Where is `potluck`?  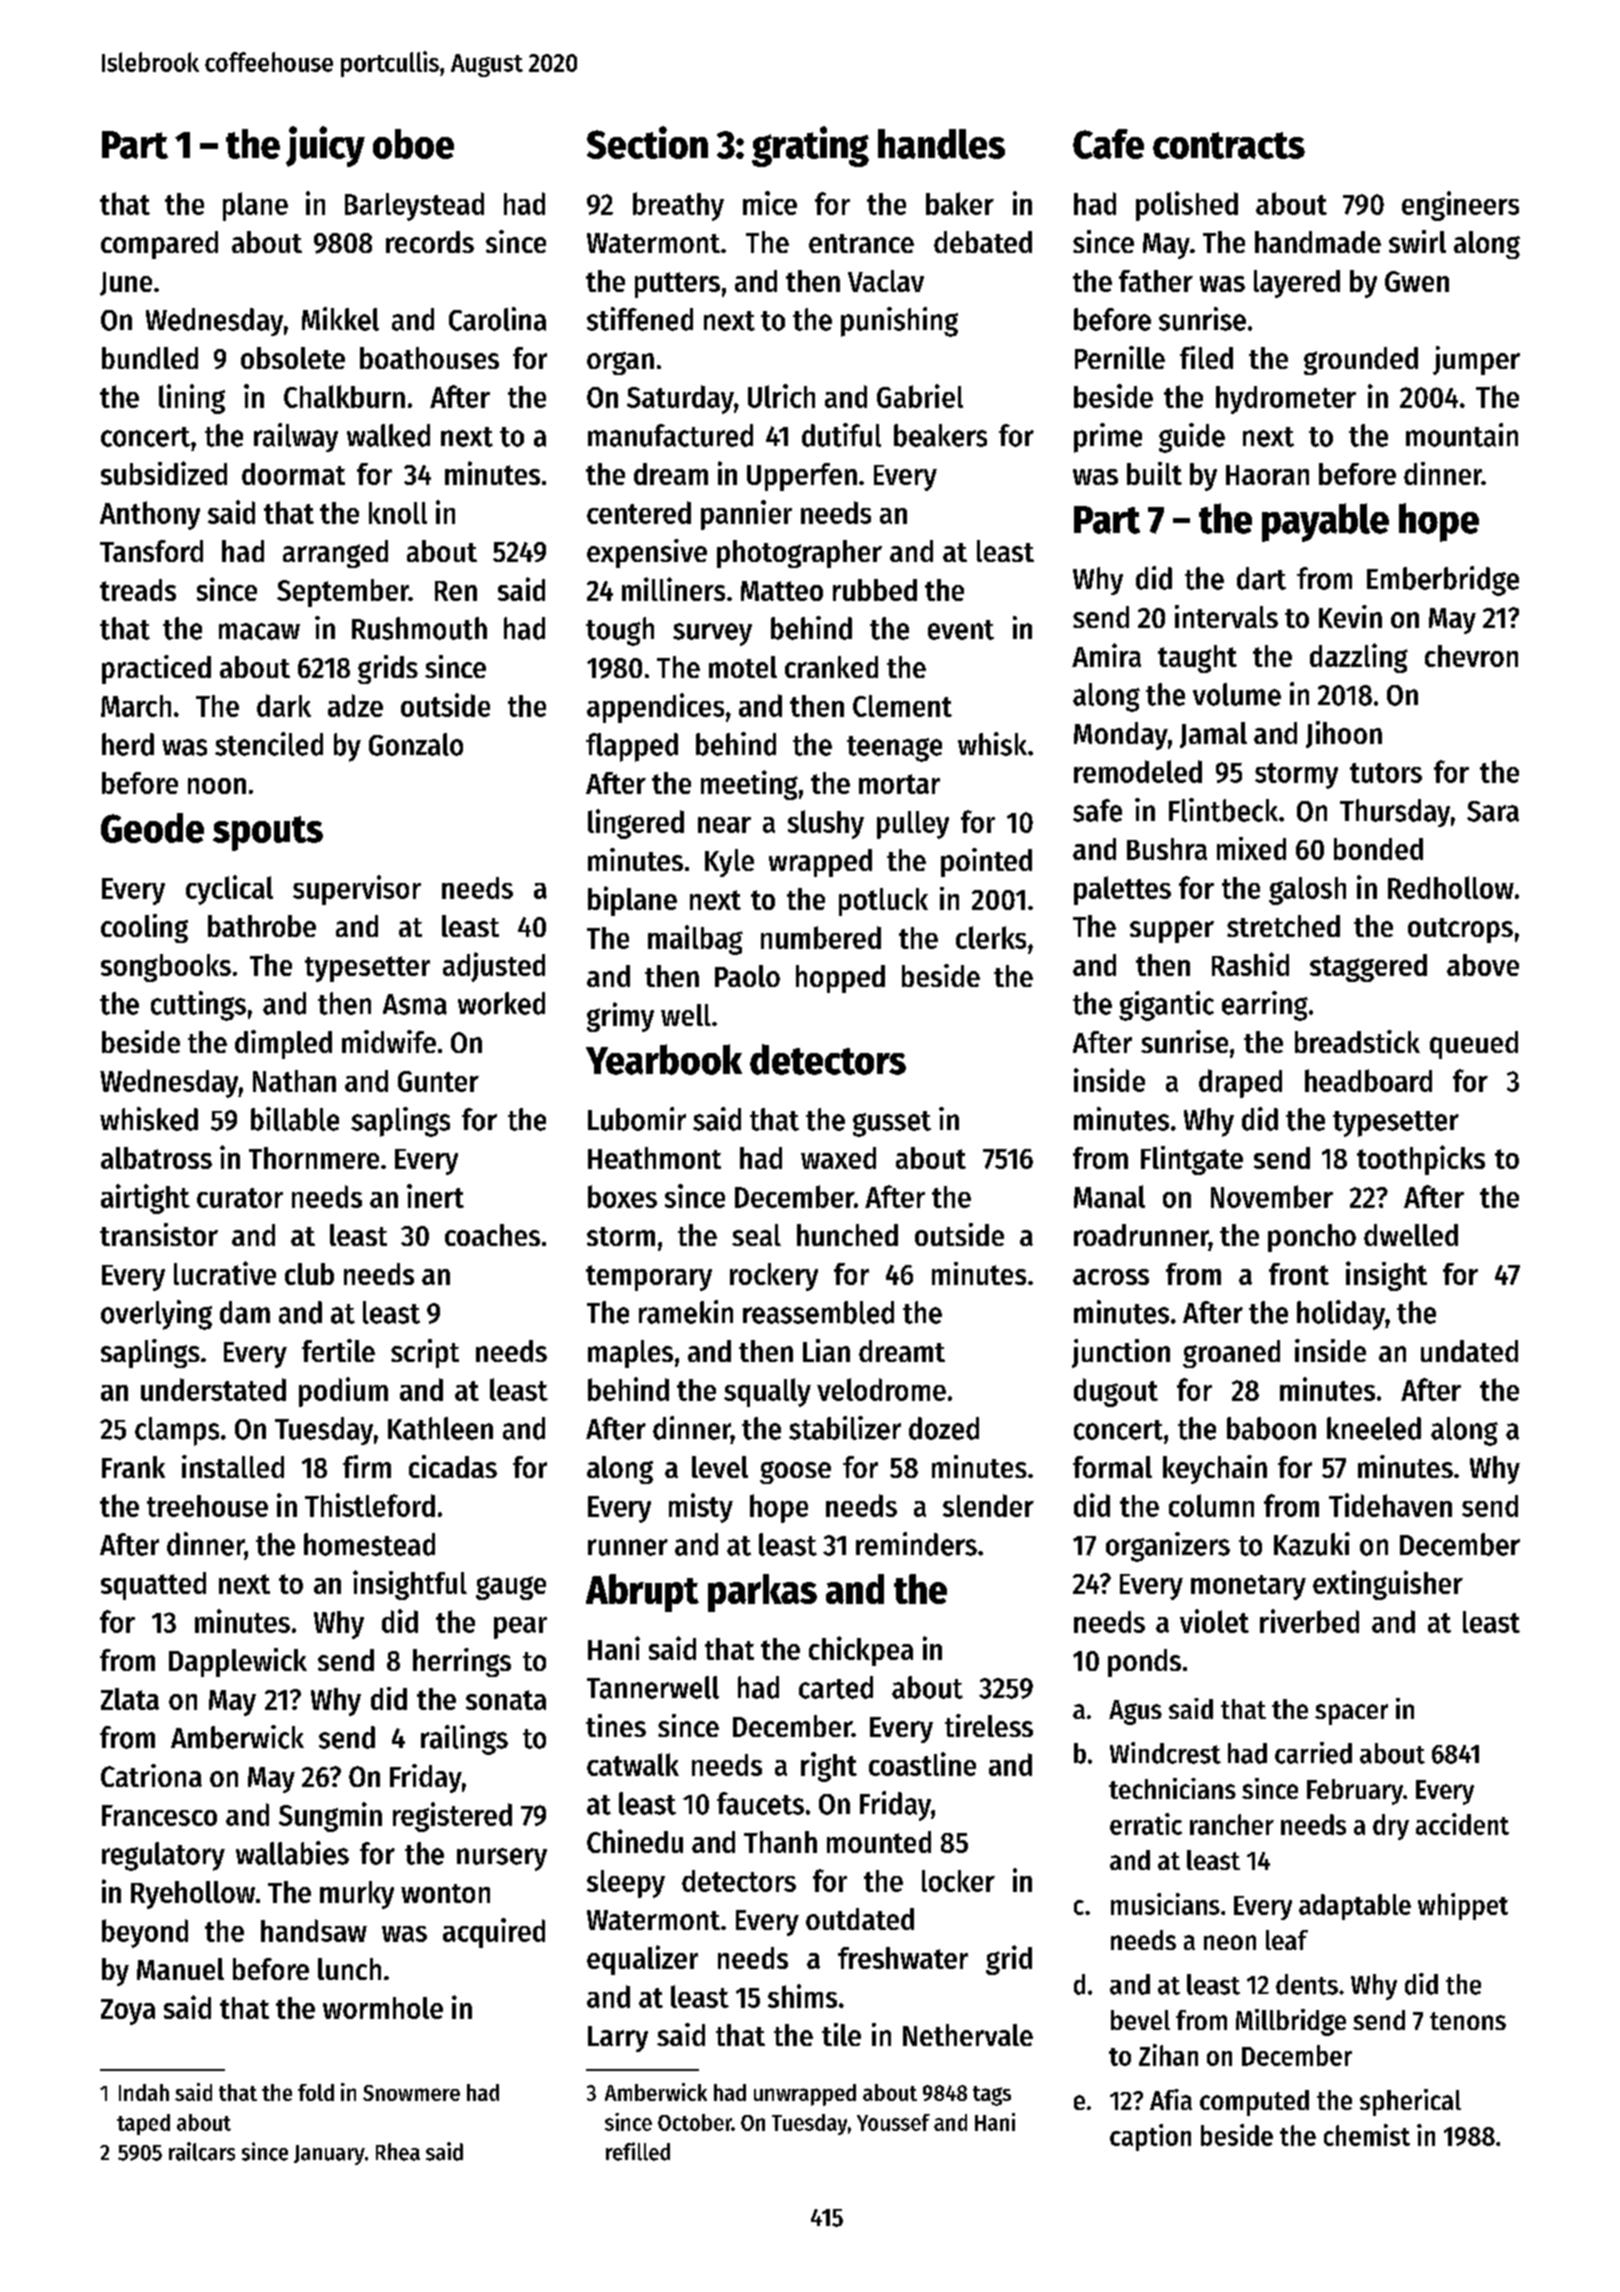 potluck is located at coordinates (883, 902).
